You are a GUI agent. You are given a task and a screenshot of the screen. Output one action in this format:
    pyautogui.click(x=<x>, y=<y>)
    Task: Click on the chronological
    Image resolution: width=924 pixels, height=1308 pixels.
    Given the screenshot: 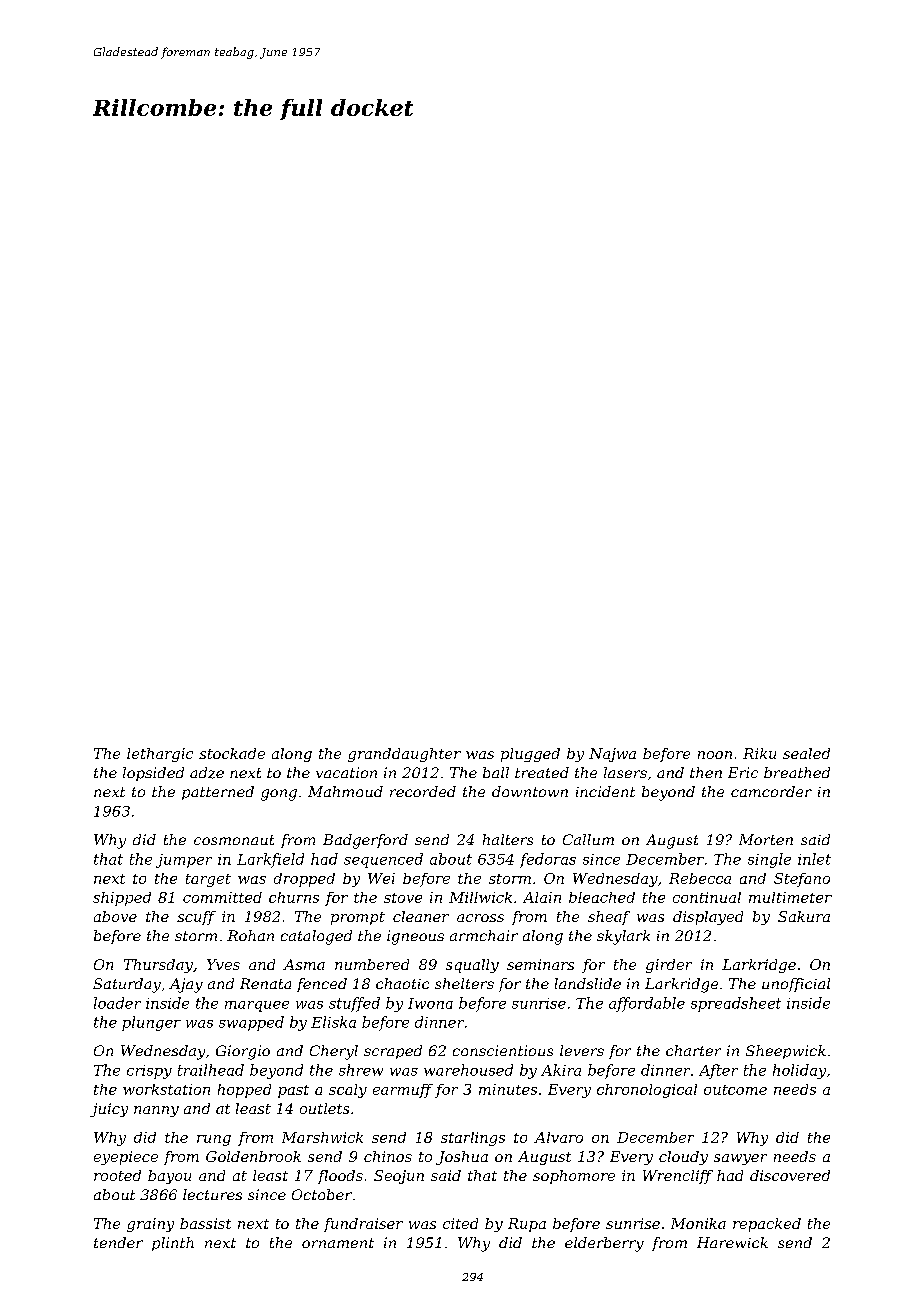 What is the action you would take?
    pyautogui.click(x=647, y=1091)
